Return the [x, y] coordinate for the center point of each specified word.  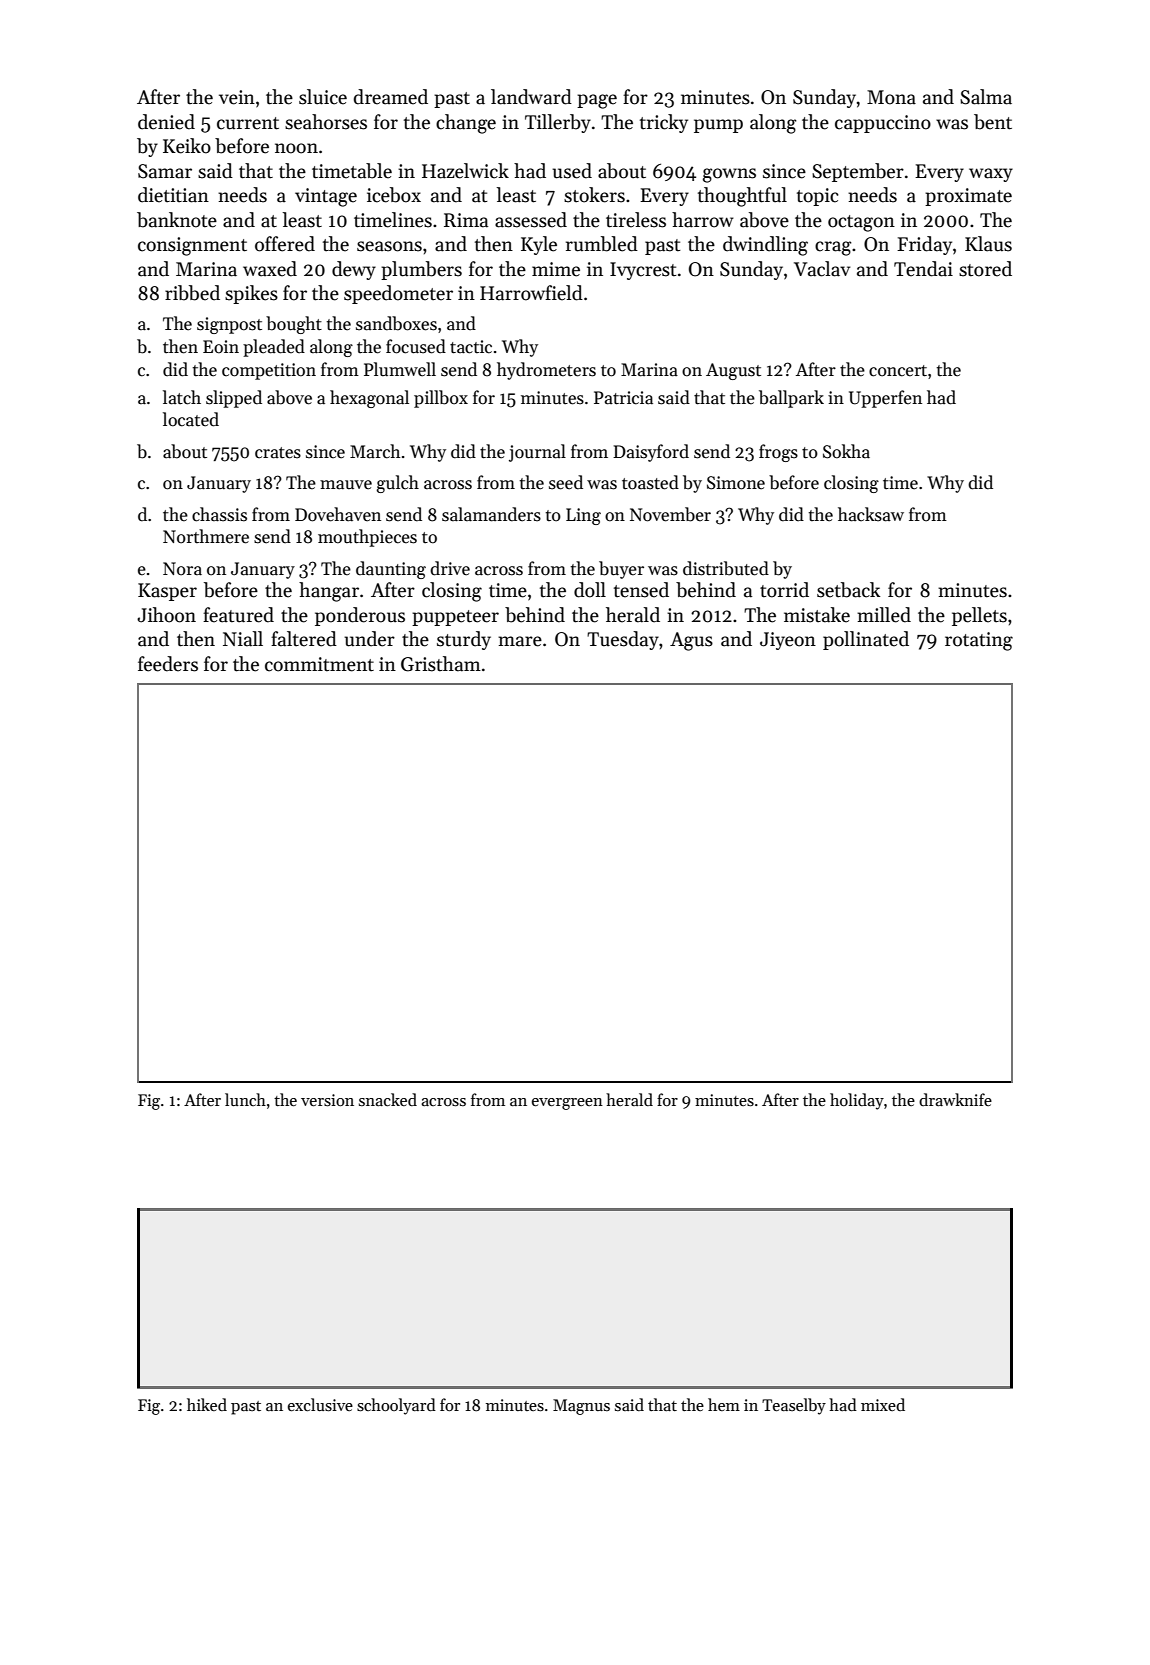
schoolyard [396, 1406]
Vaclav [822, 269]
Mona [891, 97]
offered [285, 244]
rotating [979, 641]
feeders [168, 664]
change [466, 124]
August [733, 371]
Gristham [441, 664]
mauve [346, 485]
